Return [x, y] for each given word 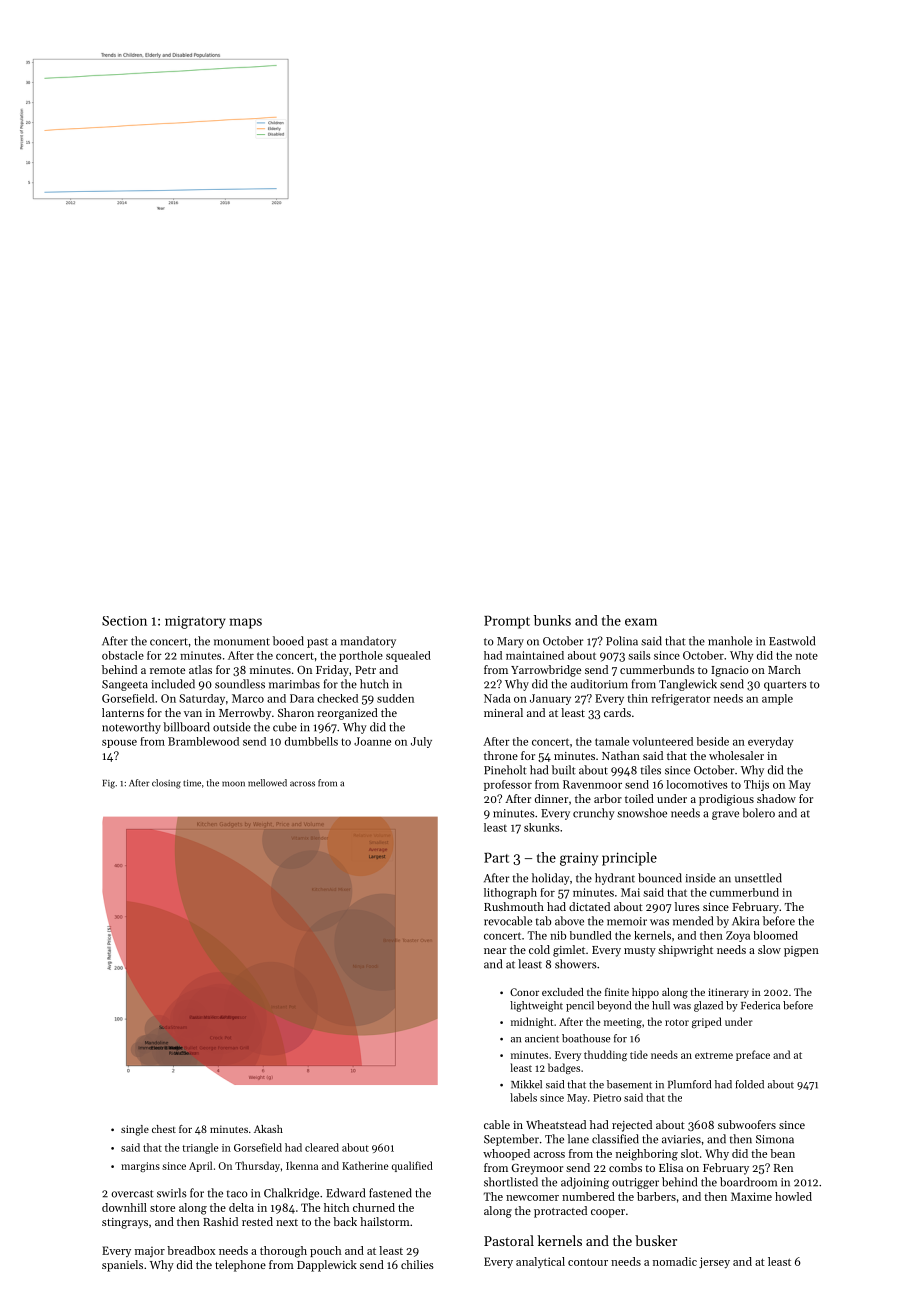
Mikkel [526, 1084]
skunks [541, 827]
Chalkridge [291, 1194]
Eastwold [792, 641]
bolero [758, 813]
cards [617, 712]
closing [166, 784]
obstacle [123, 655]
